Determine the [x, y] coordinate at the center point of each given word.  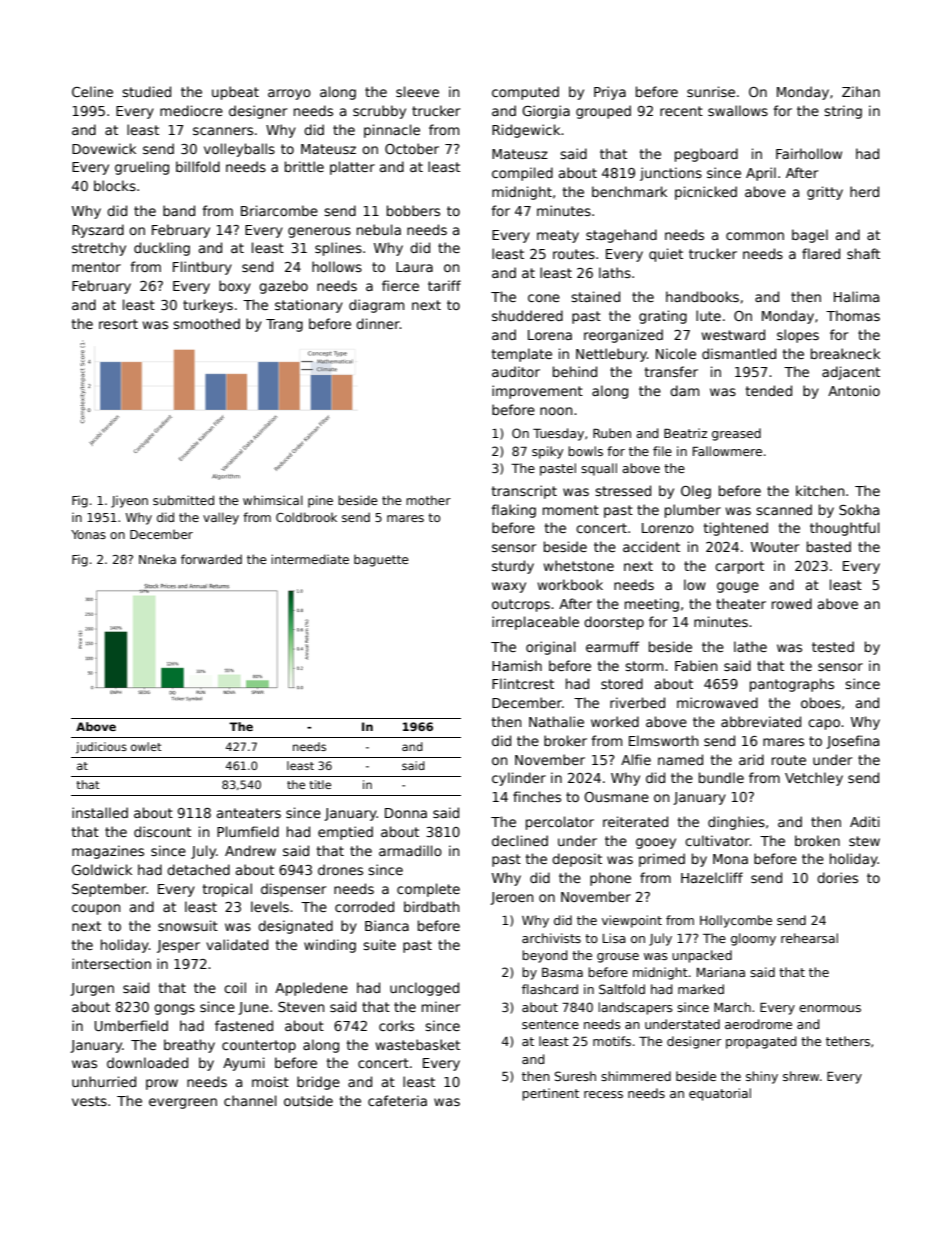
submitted [183, 500]
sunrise [711, 91]
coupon [96, 909]
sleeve [417, 91]
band [179, 210]
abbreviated [761, 721]
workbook [570, 584]
